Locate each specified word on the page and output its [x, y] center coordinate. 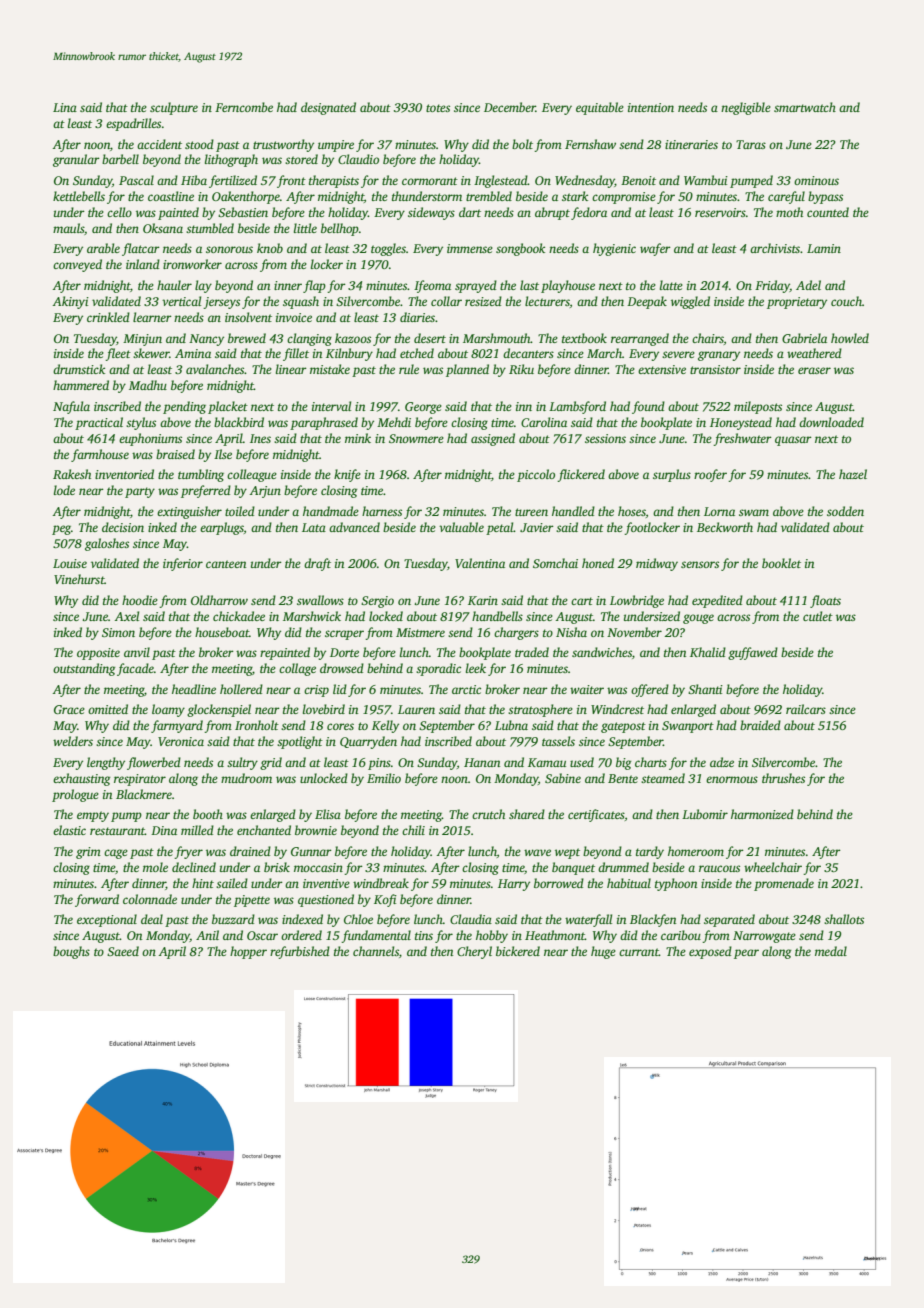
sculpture [174, 108]
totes [438, 108]
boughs [71, 952]
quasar [793, 441]
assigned [493, 439]
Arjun [265, 492]
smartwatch [805, 107]
